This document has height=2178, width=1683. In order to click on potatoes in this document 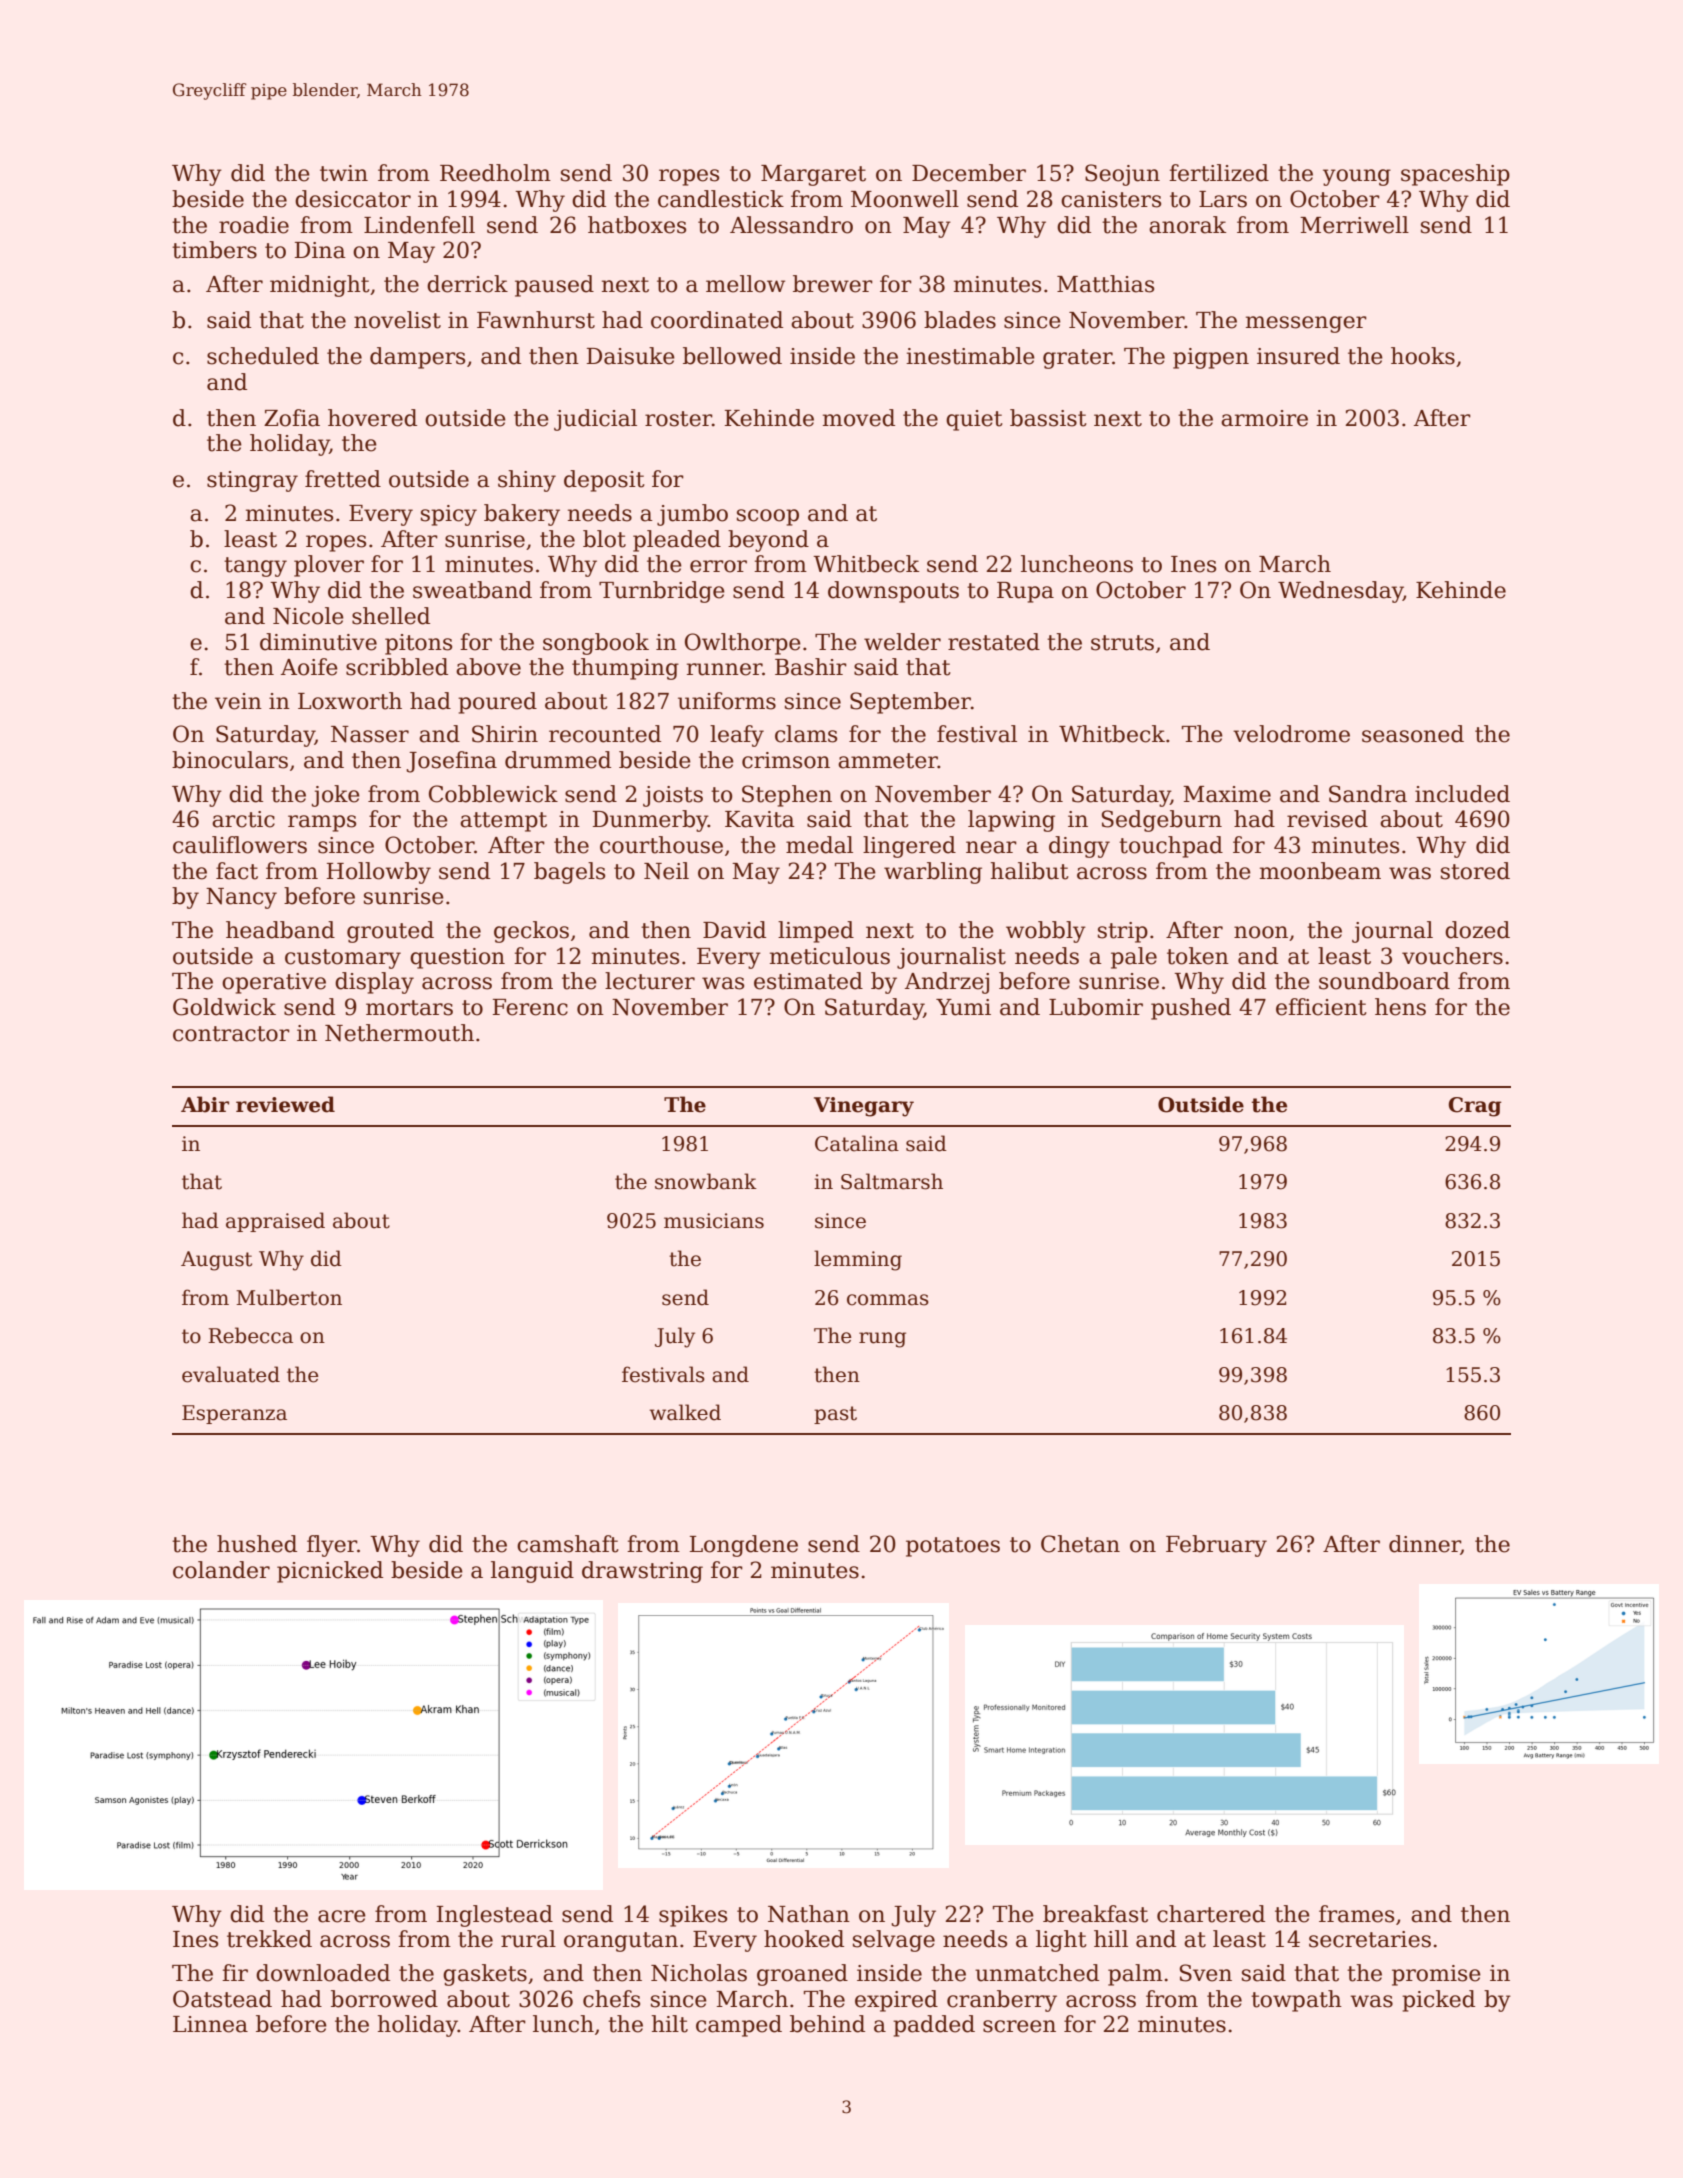, I will do `click(953, 1547)`.
